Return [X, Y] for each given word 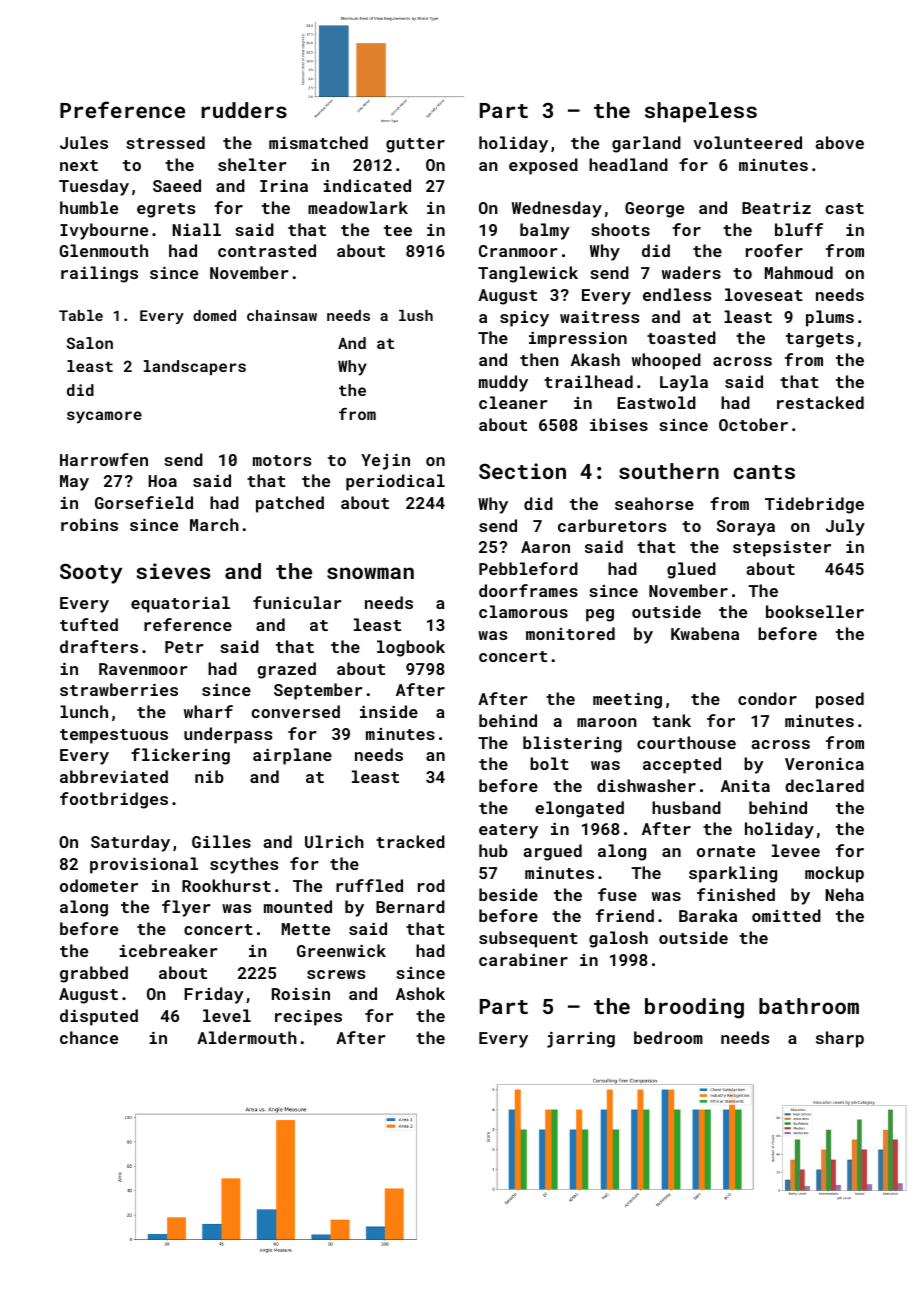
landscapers [195, 367]
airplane [292, 756]
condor [767, 698]
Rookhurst [226, 885]
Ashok [420, 993]
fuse [617, 894]
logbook [411, 648]
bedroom [668, 1037]
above [839, 142]
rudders [244, 110]
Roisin [301, 993]
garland [646, 144]
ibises [619, 424]
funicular [297, 602]
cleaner [513, 402]
